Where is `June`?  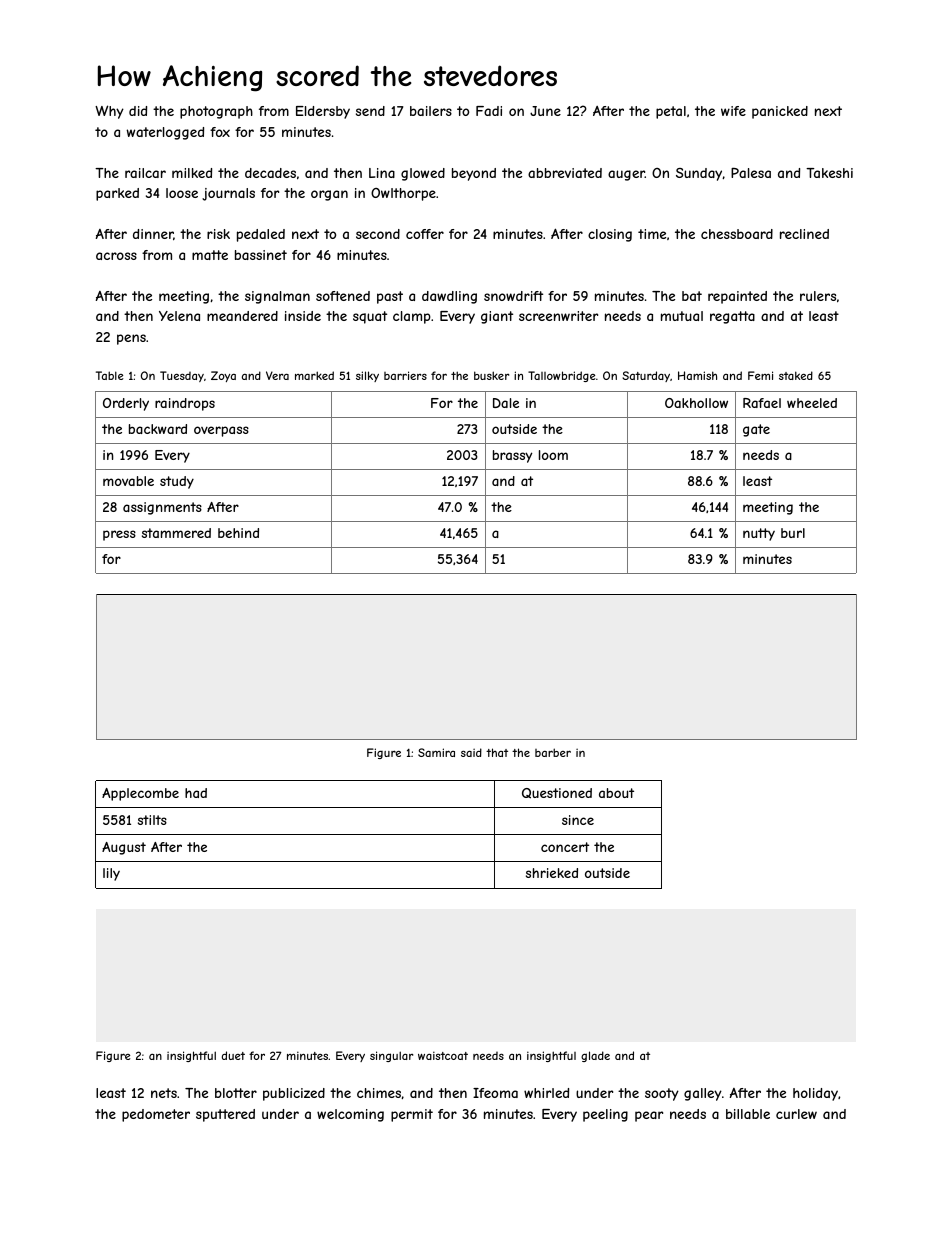 June is located at coordinates (545, 111).
